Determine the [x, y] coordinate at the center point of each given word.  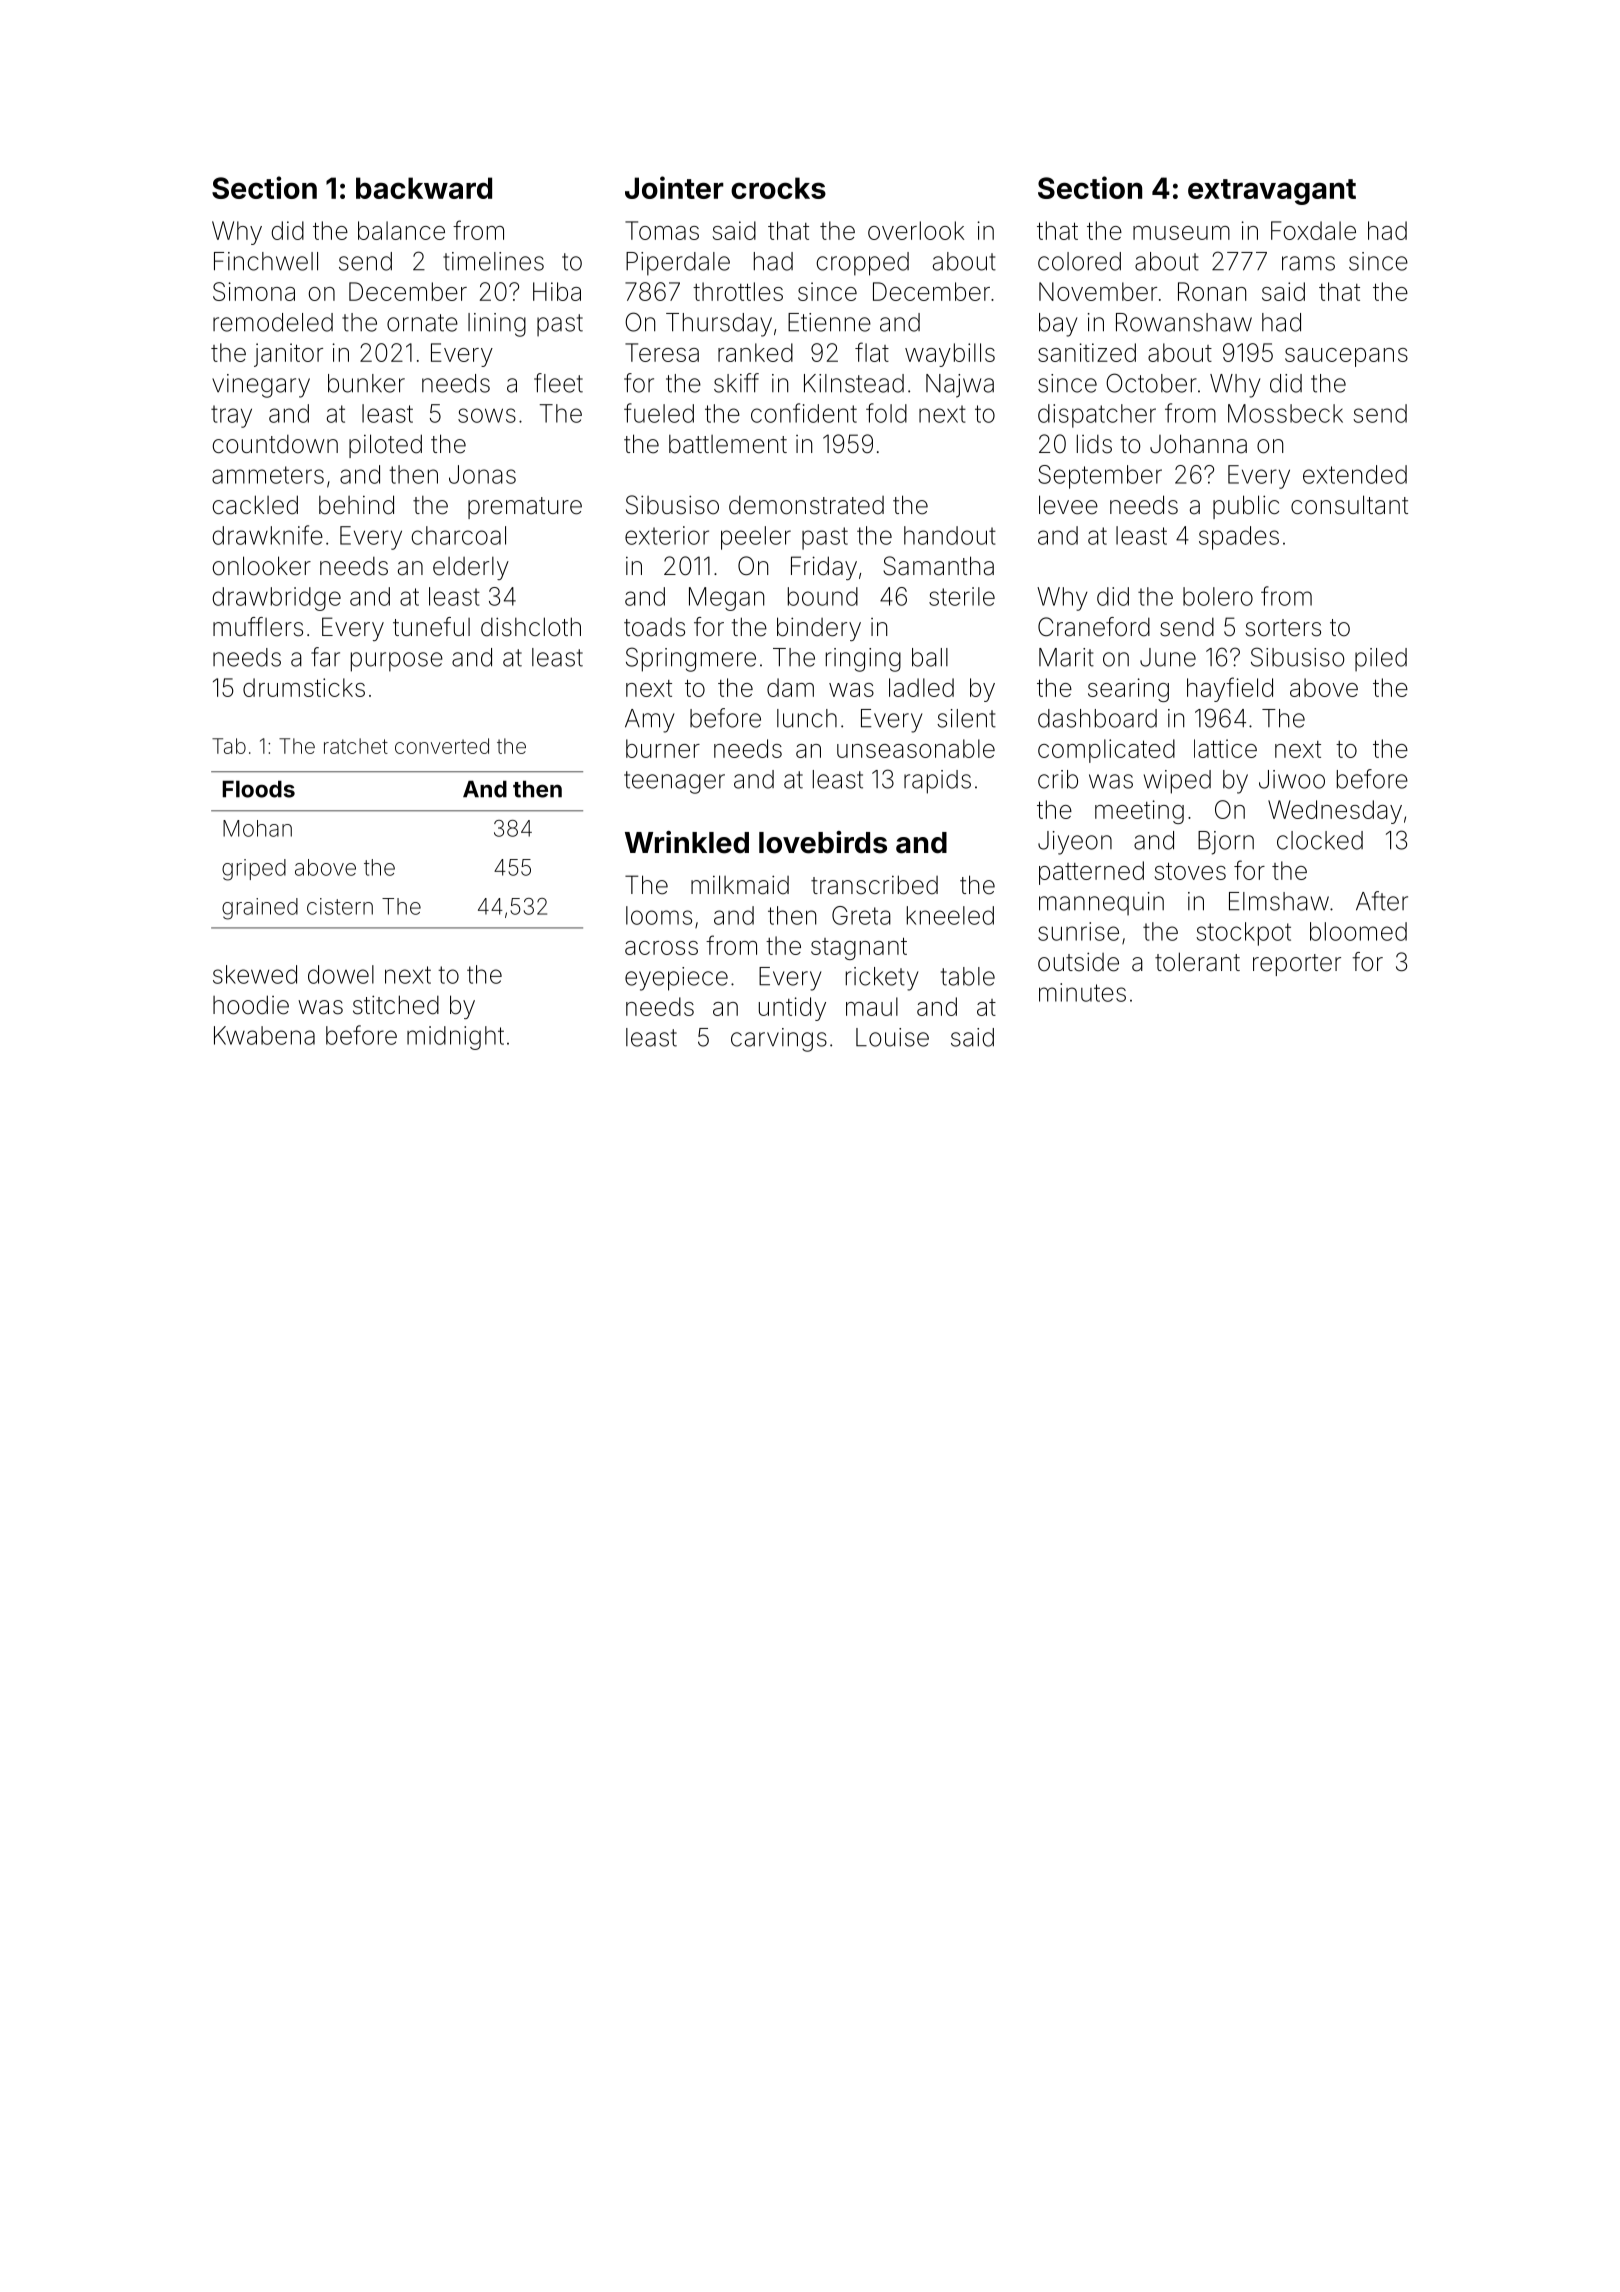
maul [872, 1006]
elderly [471, 568]
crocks [778, 188]
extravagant [1272, 192]
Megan [726, 599]
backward [424, 188]
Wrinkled [687, 842]
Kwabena [264, 1035]
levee [1068, 505]
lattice [1225, 748]
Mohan [257, 828]
